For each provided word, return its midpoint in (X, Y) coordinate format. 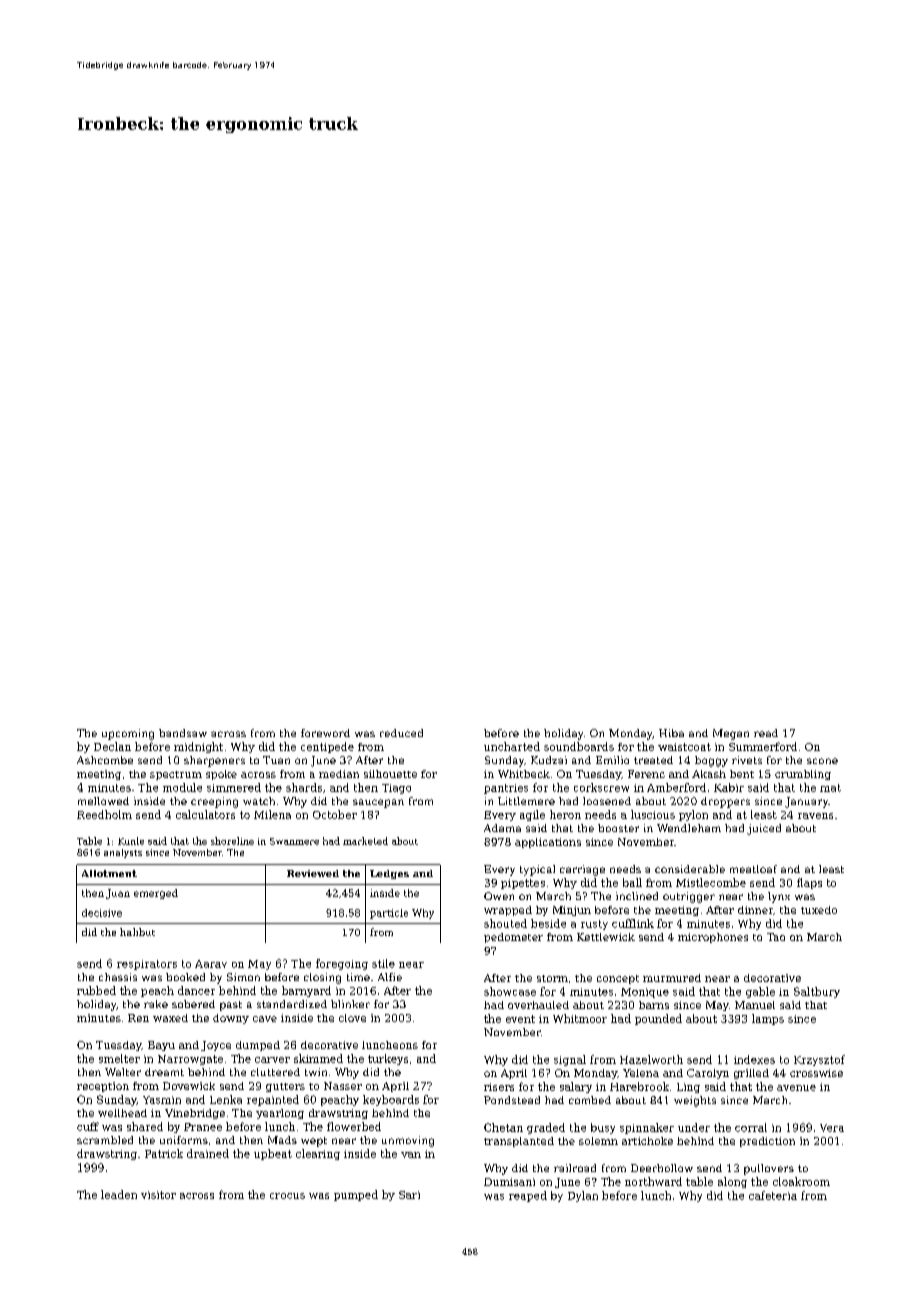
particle (389, 914)
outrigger (689, 897)
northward (653, 1181)
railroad (575, 1168)
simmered (234, 787)
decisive (102, 913)
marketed (365, 841)
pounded (658, 1019)
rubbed (96, 990)
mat (830, 788)
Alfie (390, 977)
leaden (119, 1194)
